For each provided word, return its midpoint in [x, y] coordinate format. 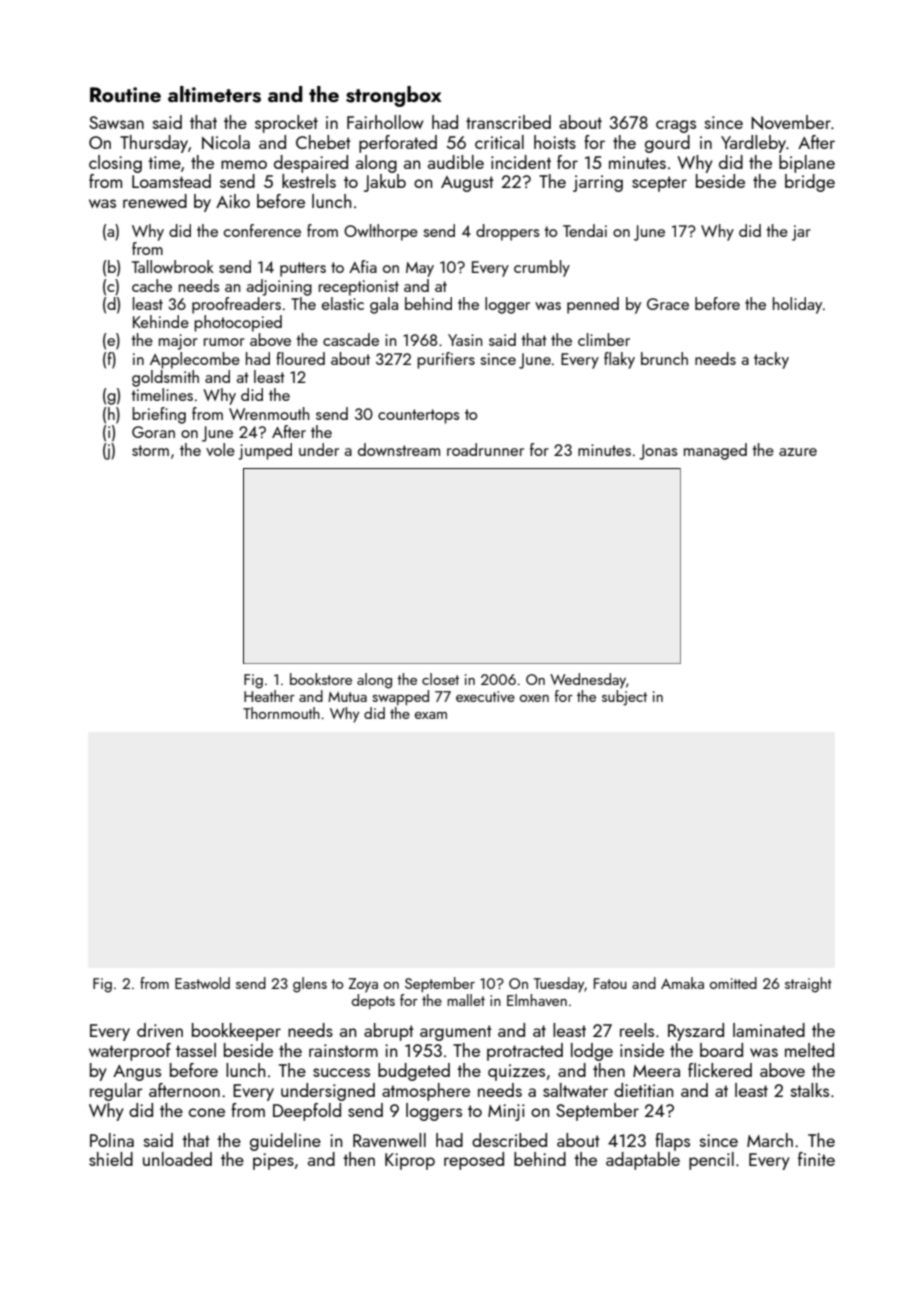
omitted [733, 983]
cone [207, 1112]
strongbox [394, 96]
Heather [269, 696]
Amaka [682, 983]
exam [431, 715]
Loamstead [171, 181]
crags [676, 126]
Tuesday [559, 985]
